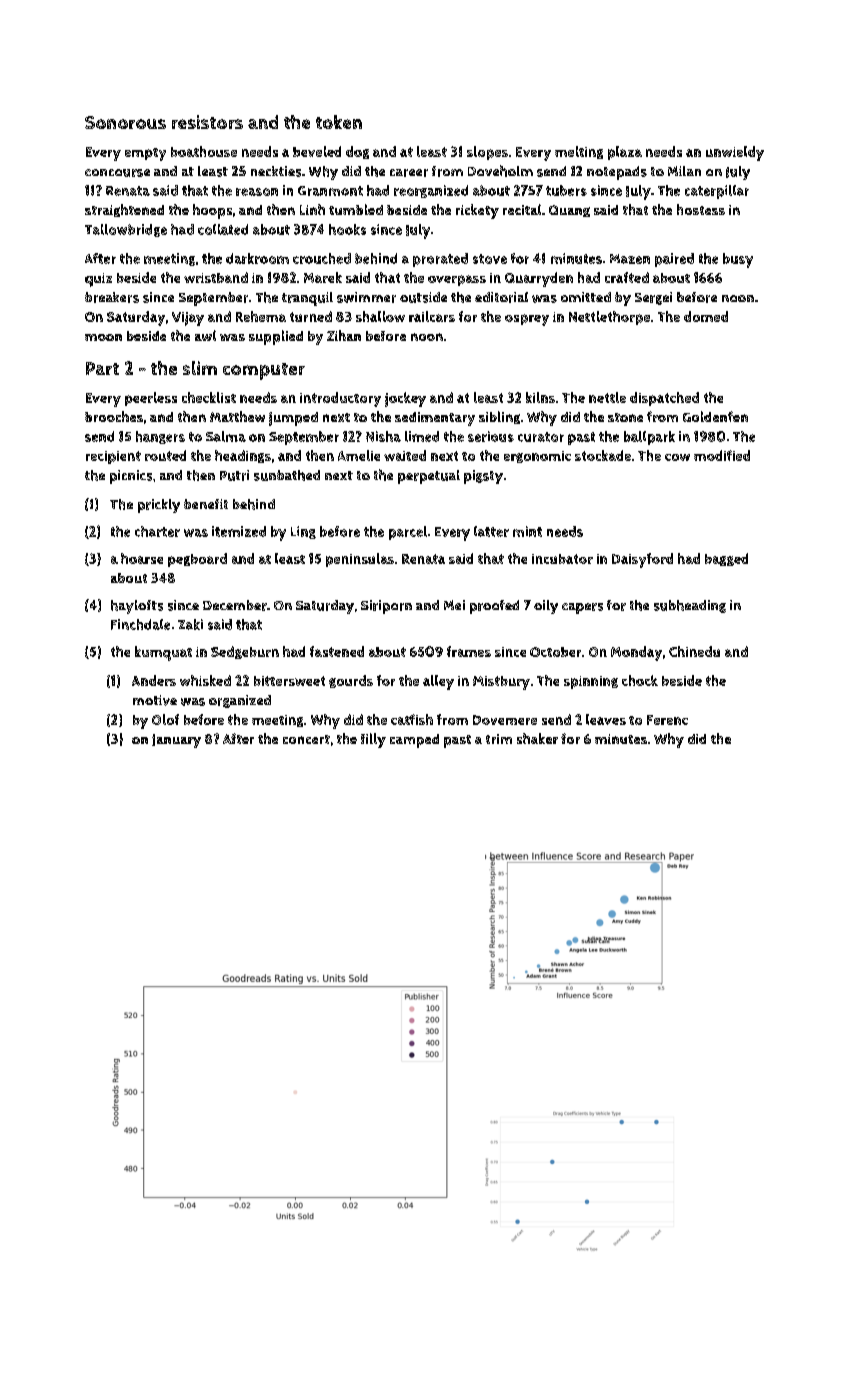  What do you see at coordinates (197, 560) in the screenshot?
I see `pegboard` at bounding box center [197, 560].
